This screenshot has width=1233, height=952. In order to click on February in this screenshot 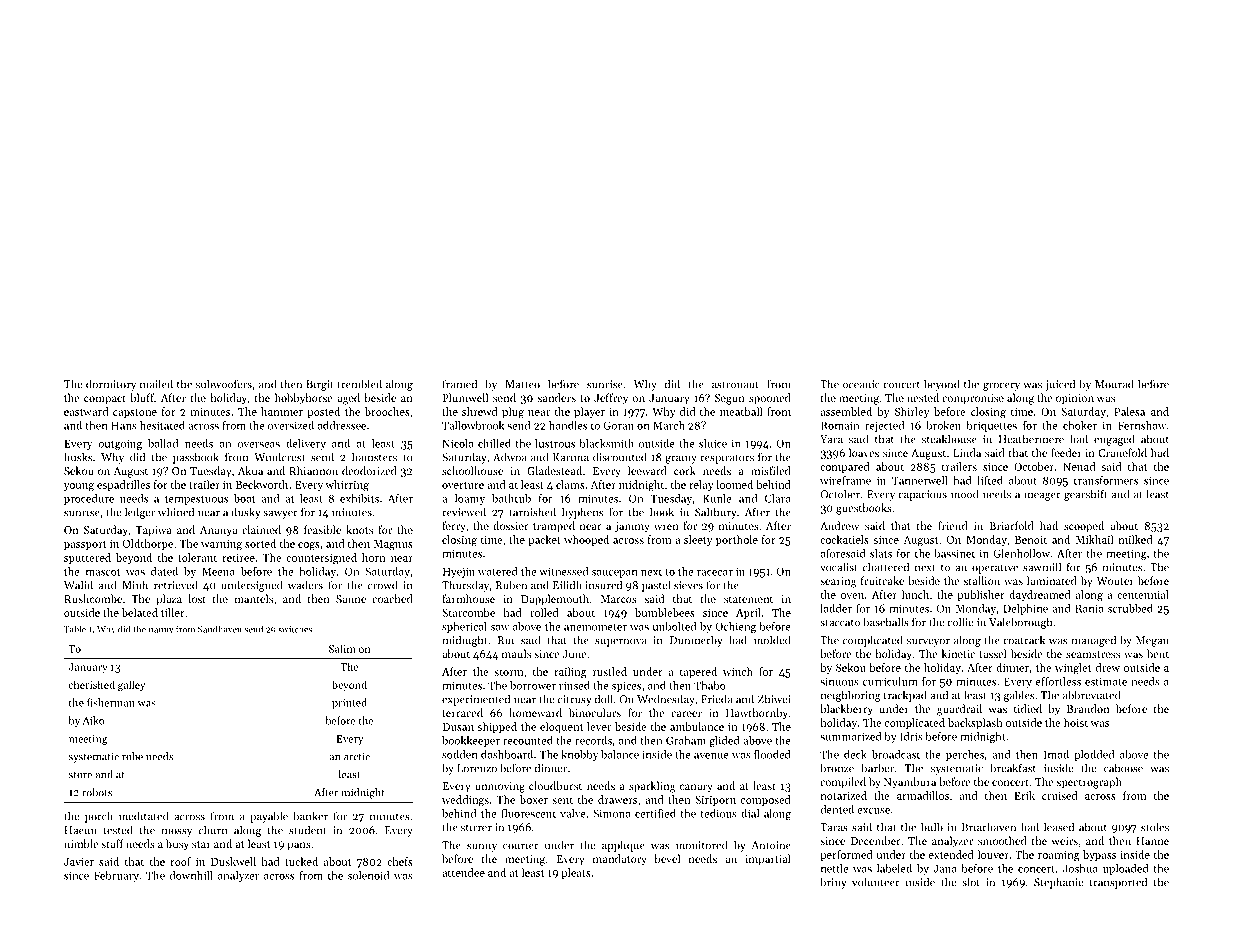, I will do `click(116, 876)`.
